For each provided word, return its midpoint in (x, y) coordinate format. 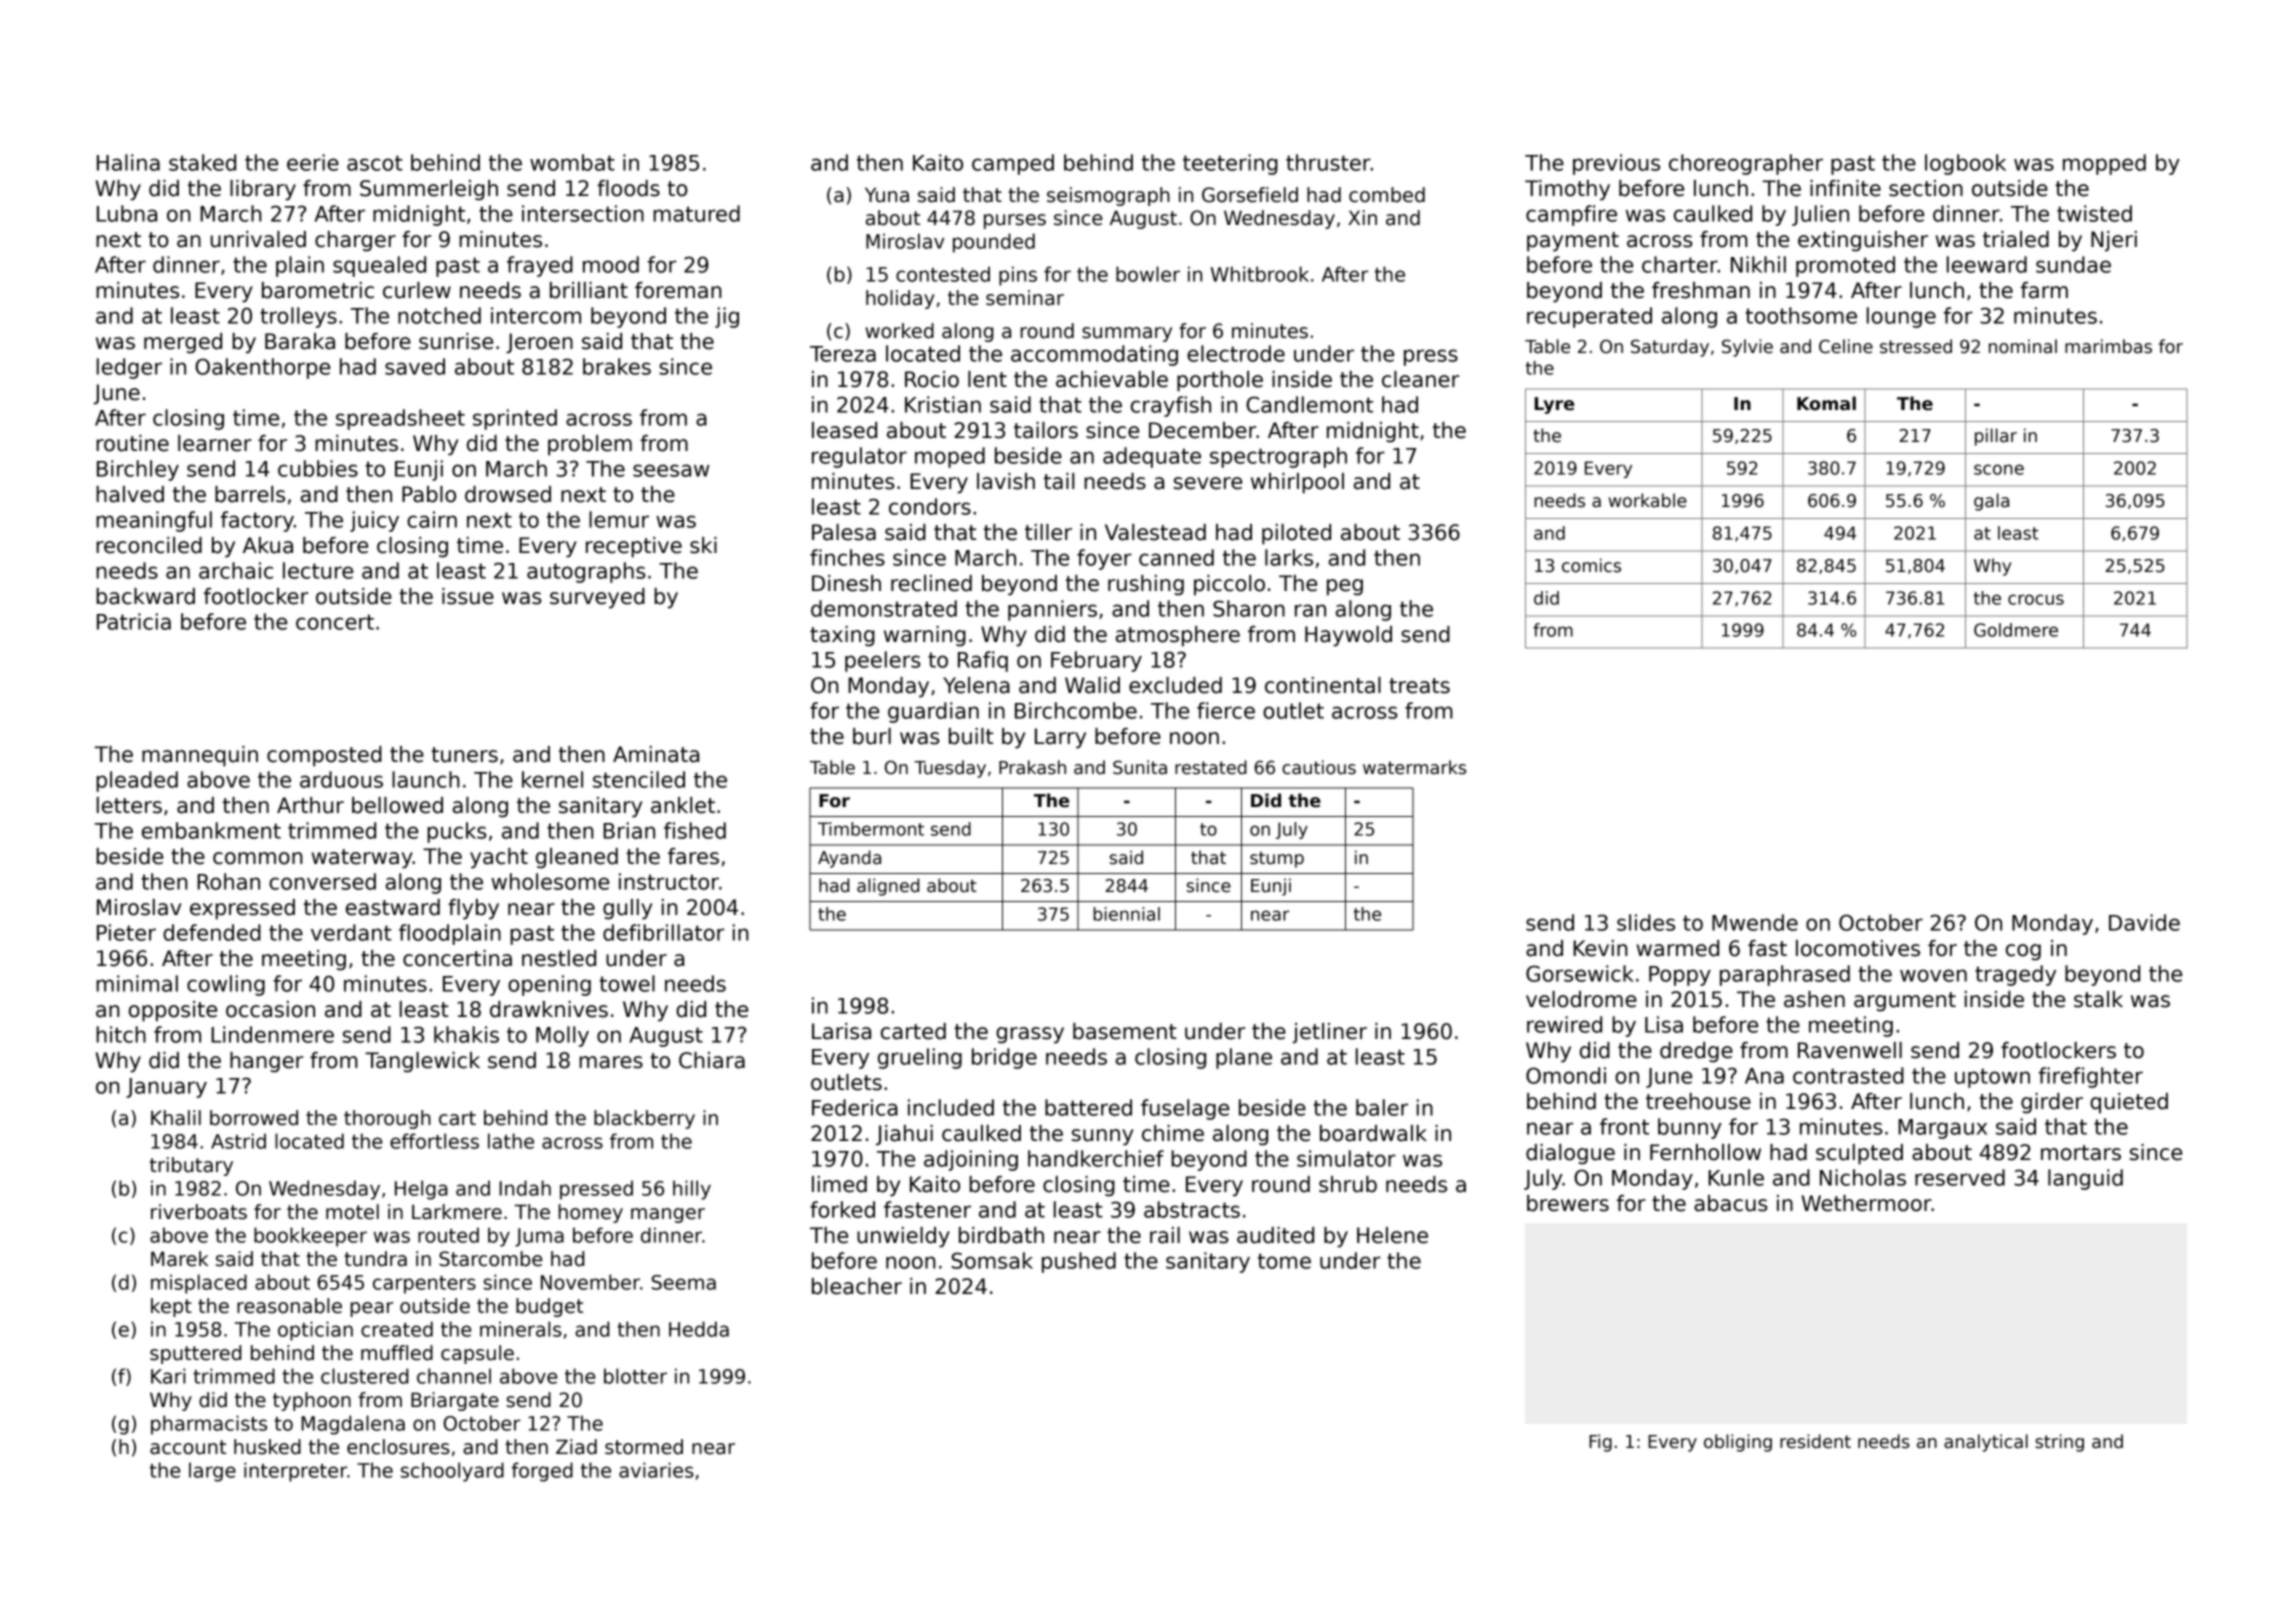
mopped (2104, 164)
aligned (888, 887)
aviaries (656, 1470)
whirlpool (1297, 483)
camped (1013, 164)
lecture (318, 570)
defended (212, 932)
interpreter (295, 1472)
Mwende (1755, 922)
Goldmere (2016, 630)
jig (727, 317)
